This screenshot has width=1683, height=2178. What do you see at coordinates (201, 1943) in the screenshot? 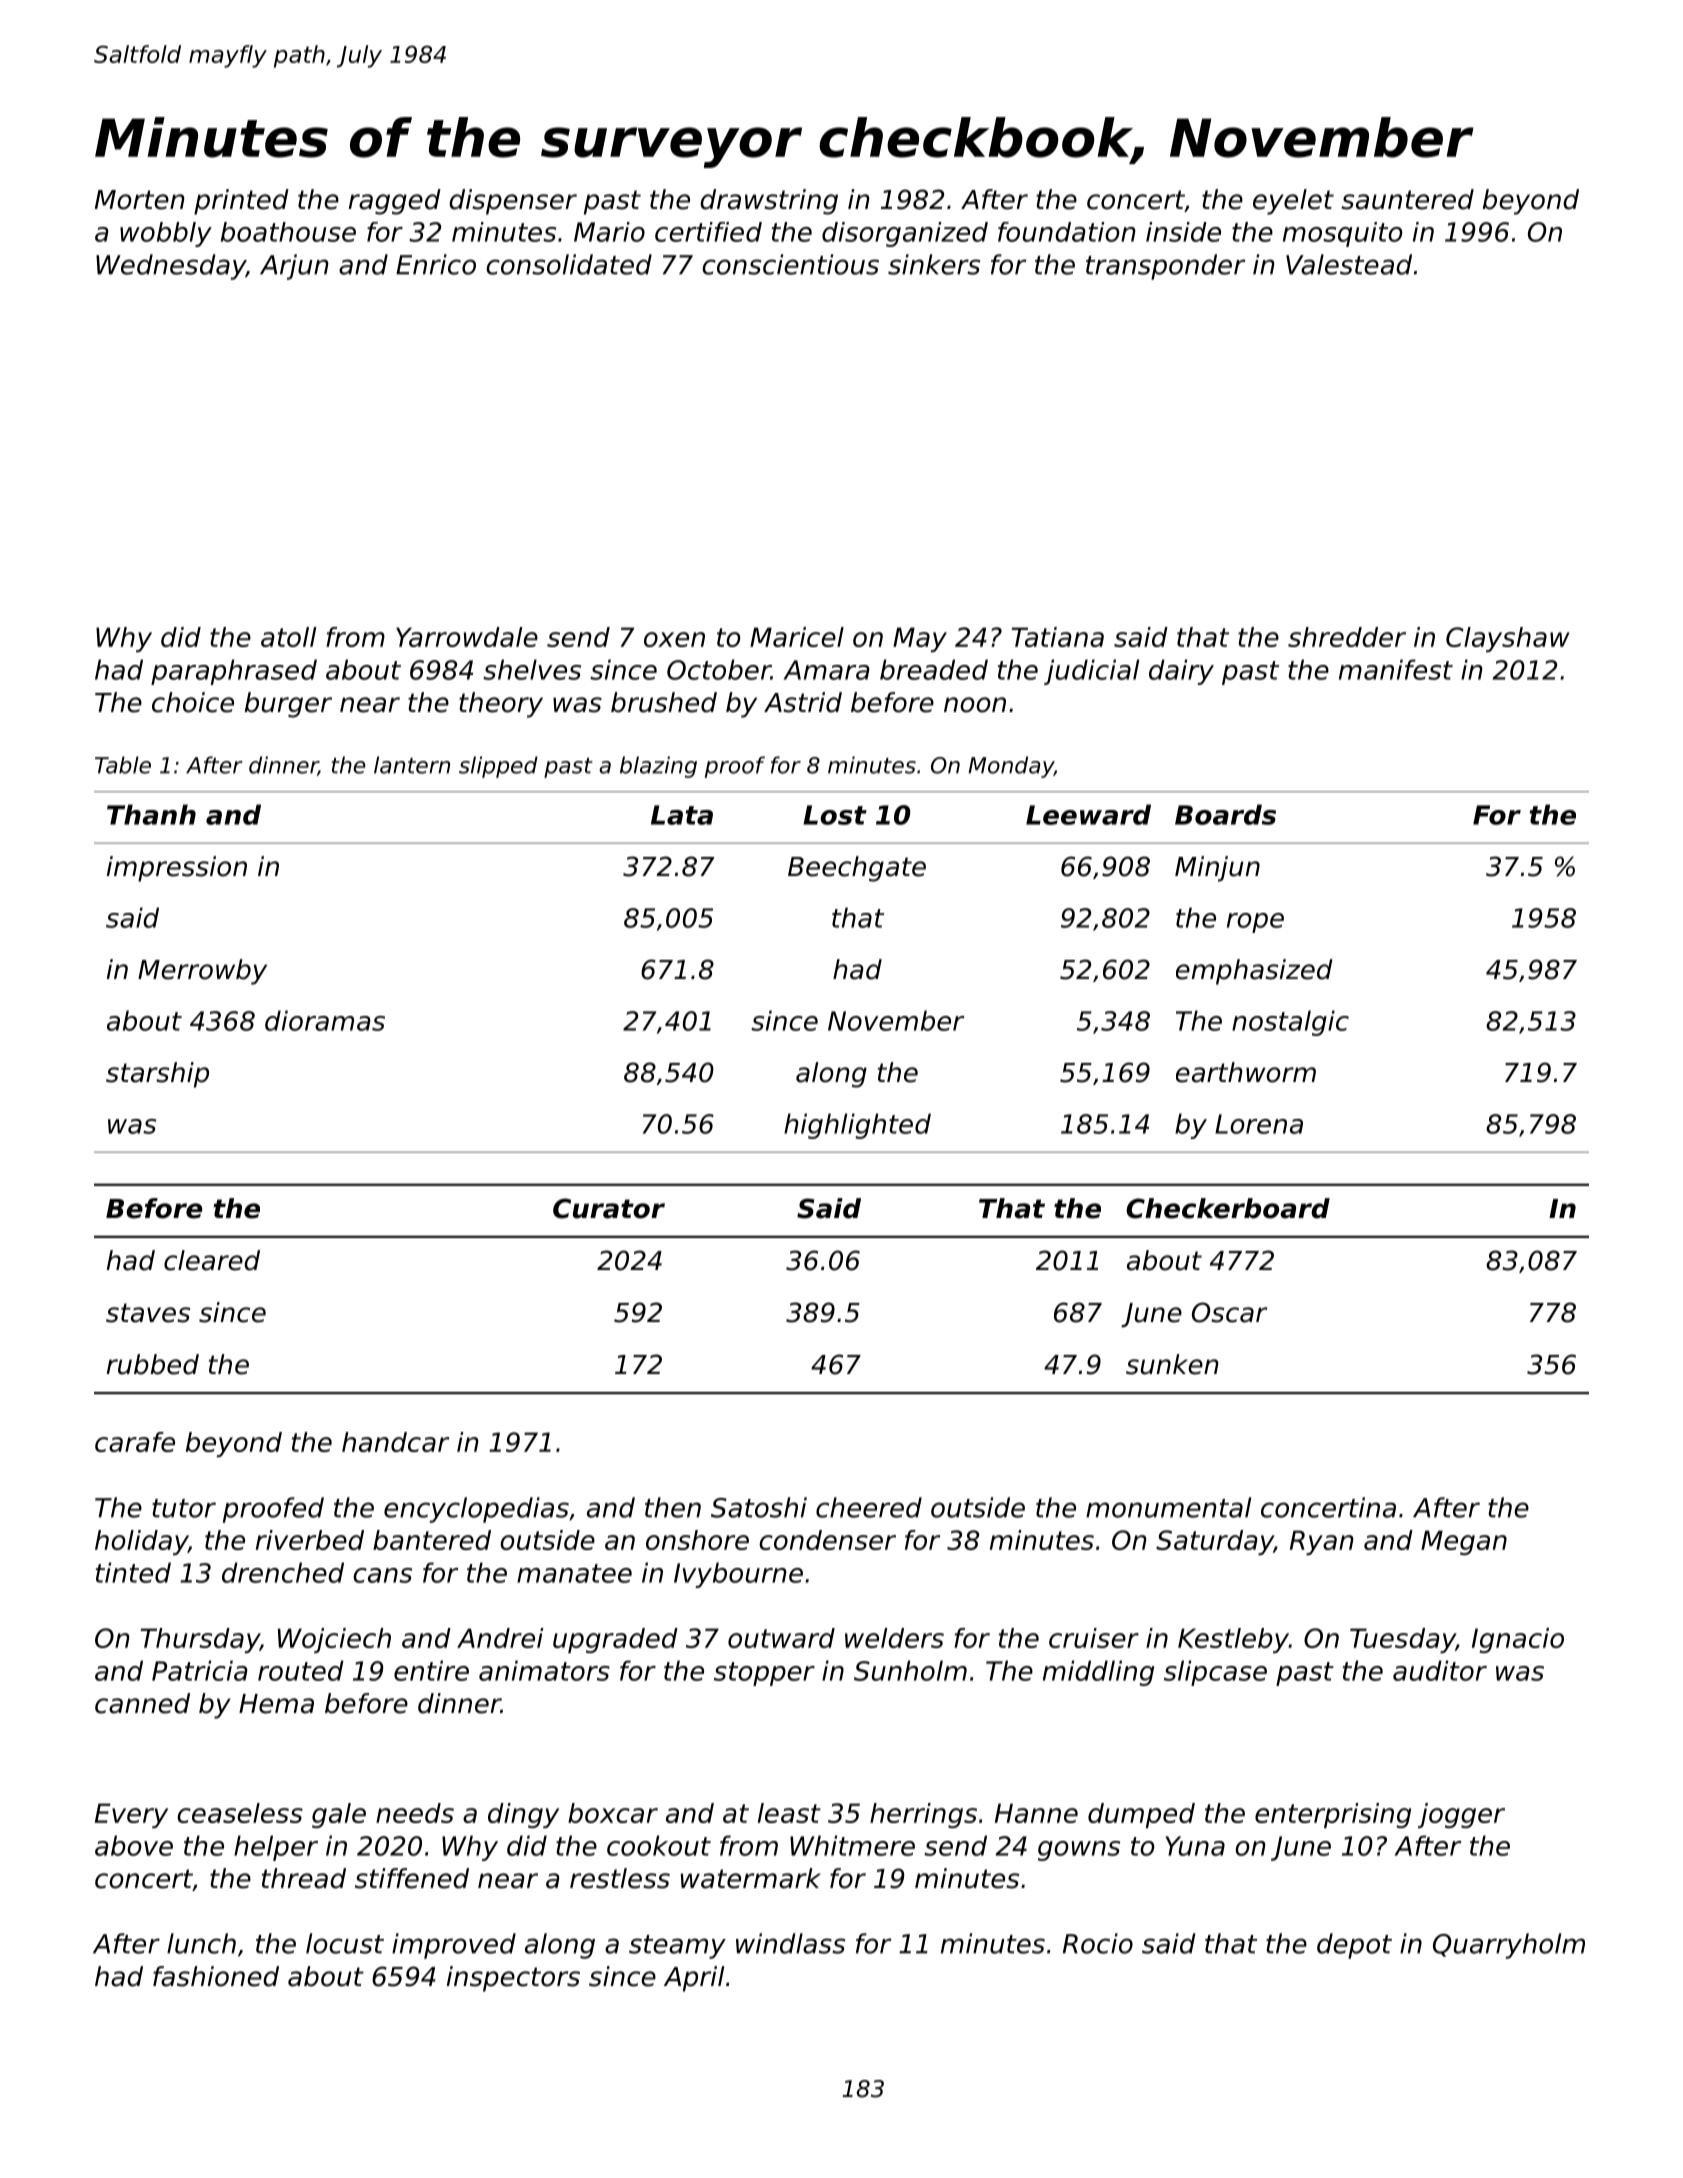
I see `lunch` at bounding box center [201, 1943].
